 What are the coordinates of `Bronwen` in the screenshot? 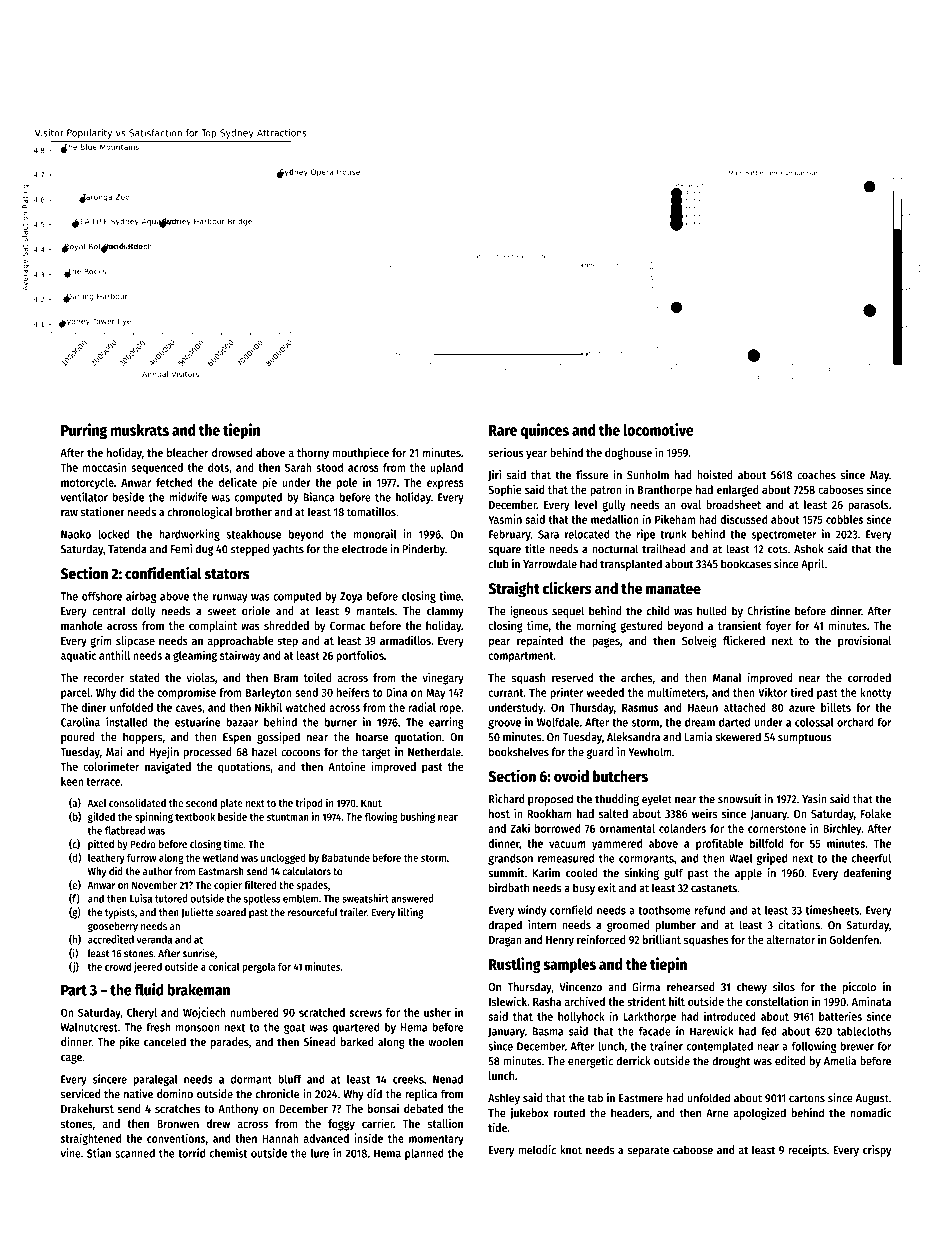 It's located at (178, 1124).
